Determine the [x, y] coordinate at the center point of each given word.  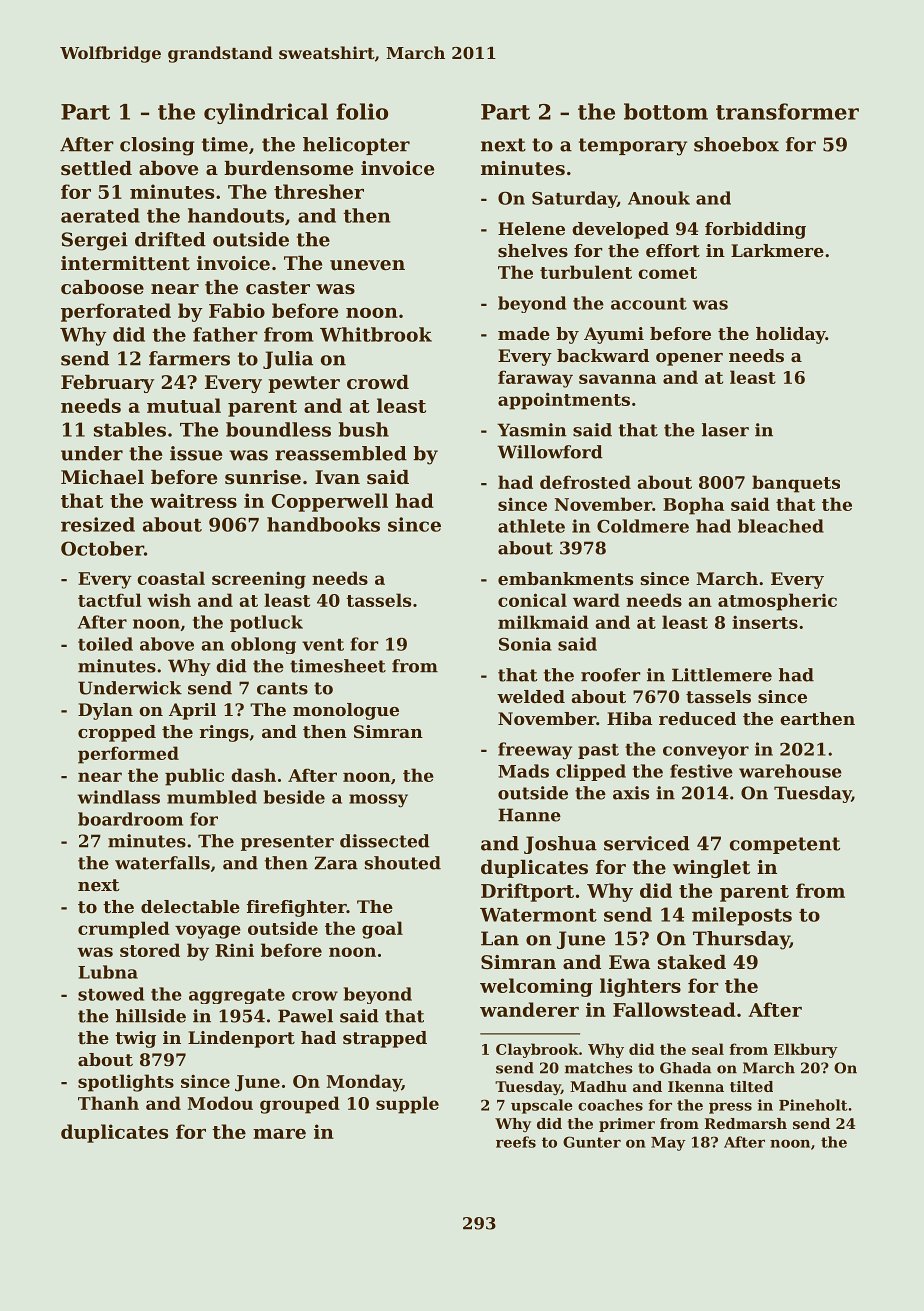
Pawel [305, 1016]
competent [785, 845]
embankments [565, 578]
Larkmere [777, 250]
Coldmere [643, 526]
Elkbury [806, 1050]
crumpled [124, 930]
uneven [367, 265]
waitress [193, 500]
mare [279, 1134]
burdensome [288, 168]
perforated [116, 312]
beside [294, 797]
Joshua [560, 845]
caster [278, 288]
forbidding [755, 230]
